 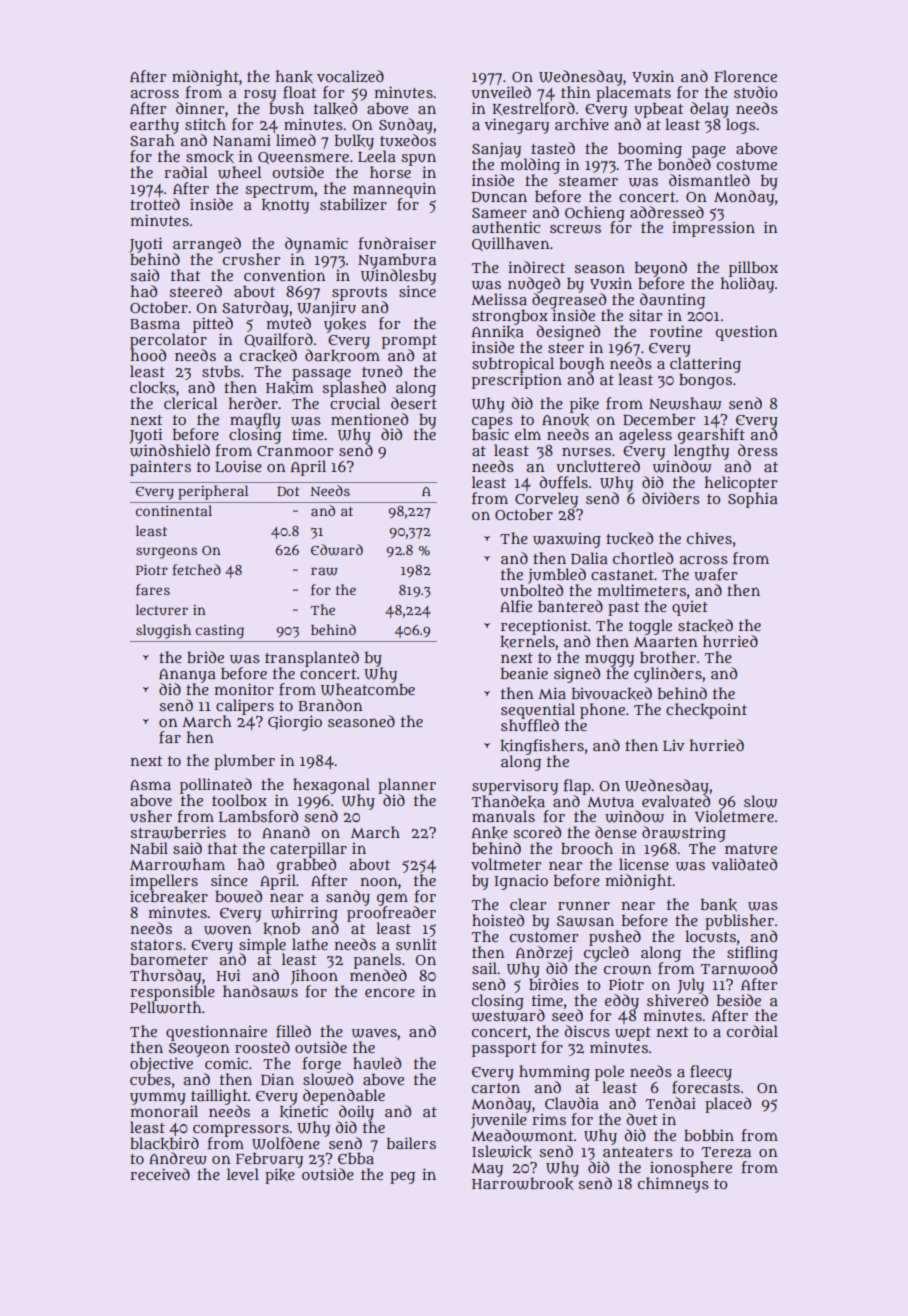 What do you see at coordinates (498, 332) in the screenshot?
I see `Annika` at bounding box center [498, 332].
